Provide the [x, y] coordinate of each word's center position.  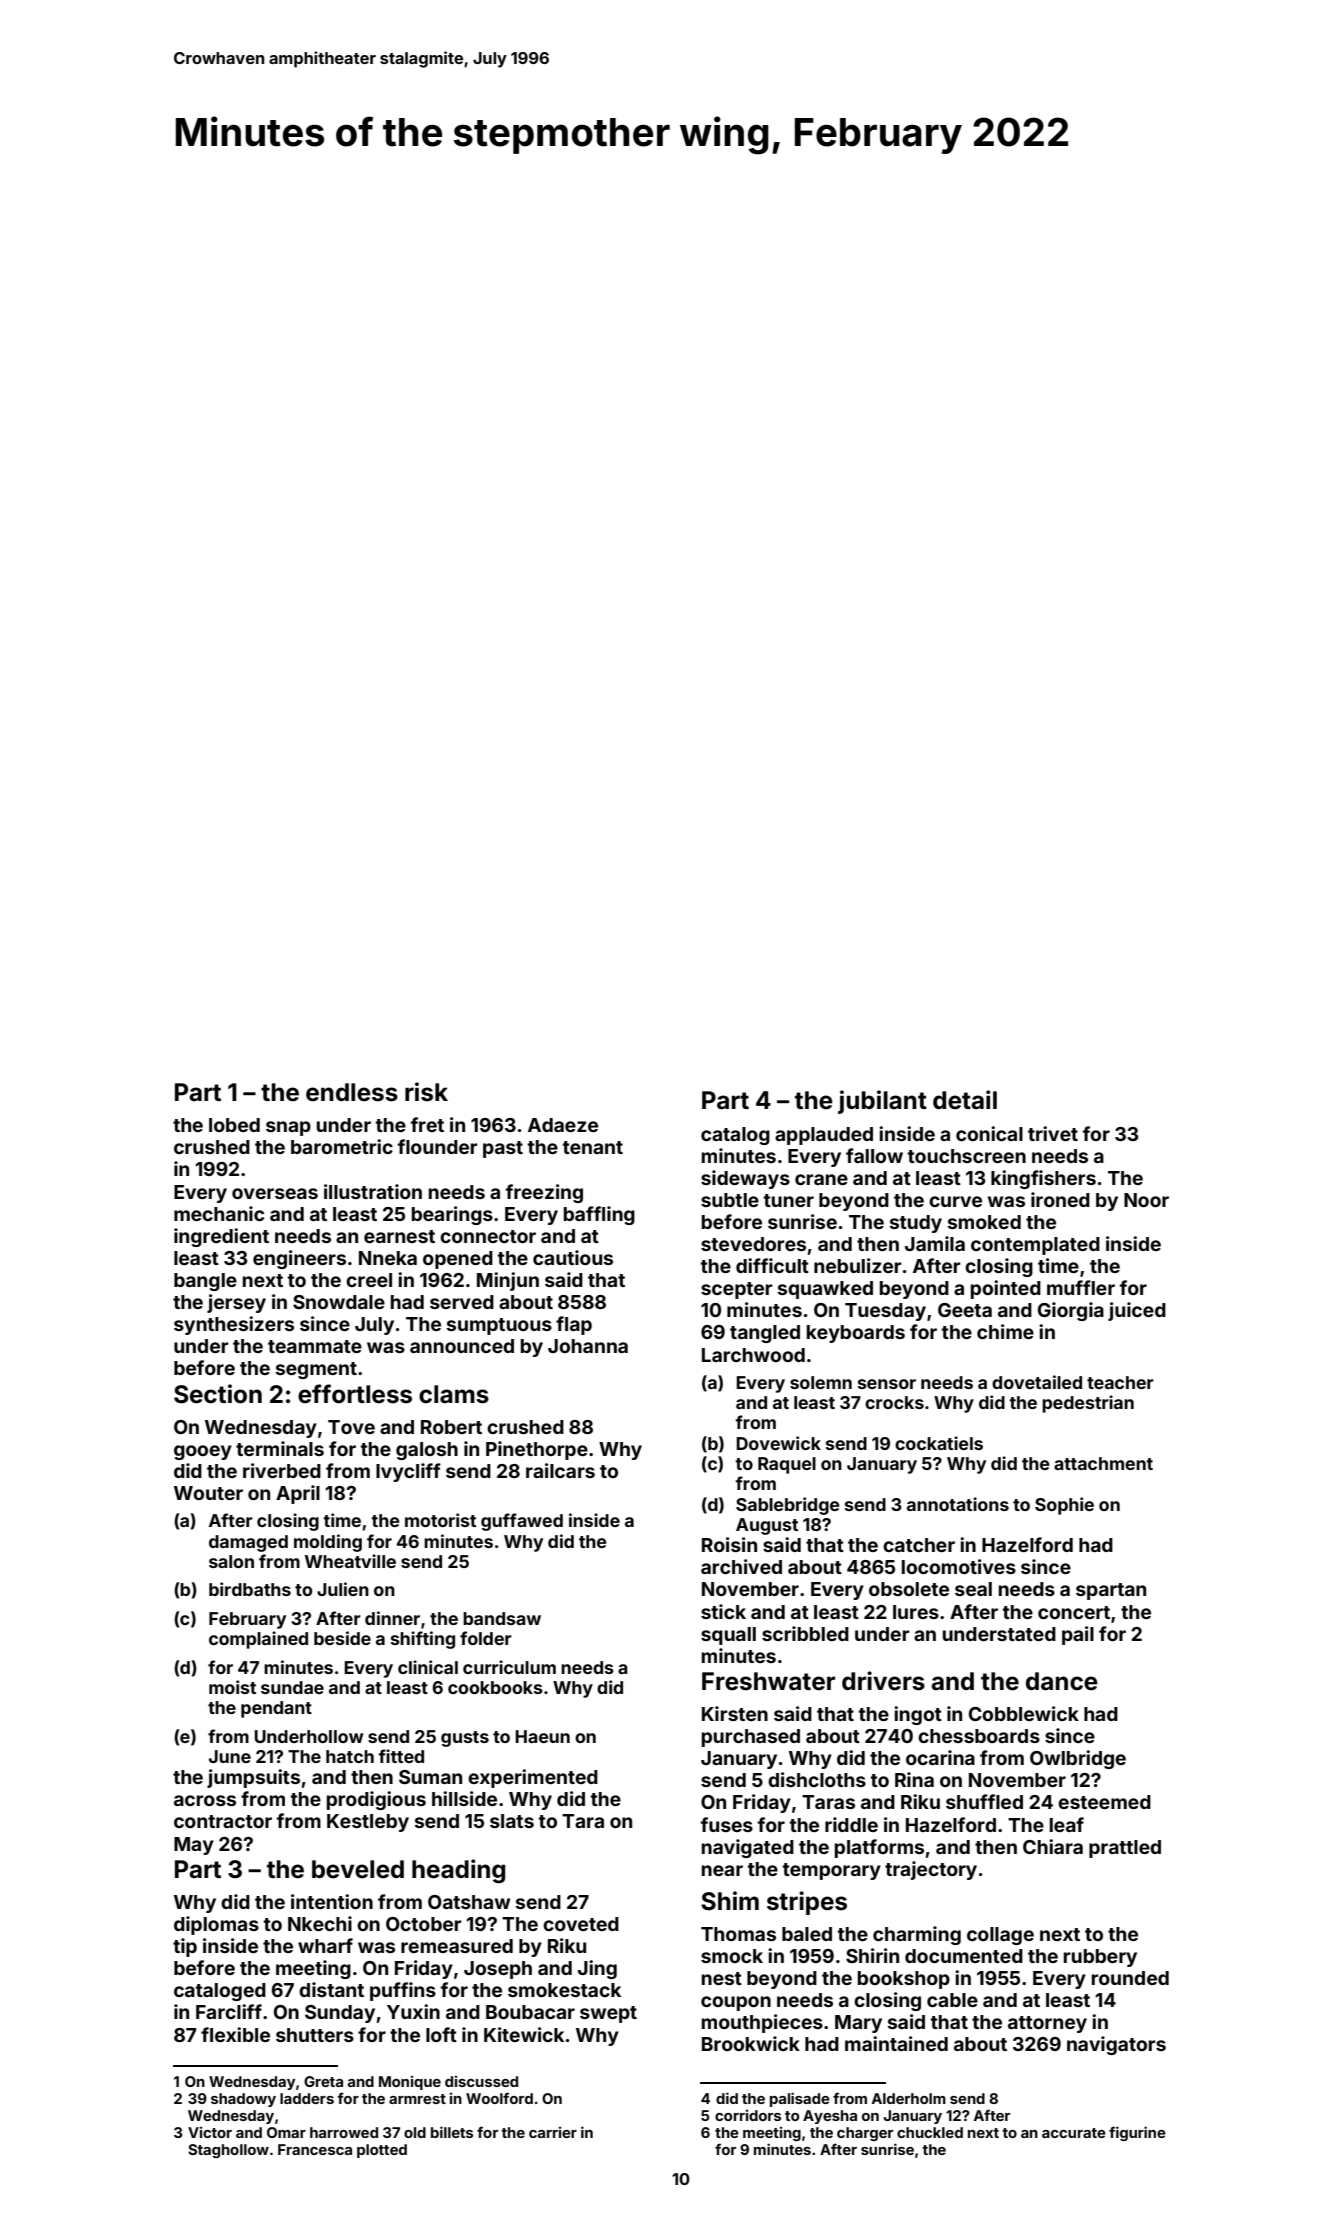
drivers [883, 1681]
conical [989, 1133]
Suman [430, 1777]
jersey [236, 1303]
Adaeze [563, 1125]
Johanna [588, 1346]
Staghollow [228, 2151]
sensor [887, 1384]
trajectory [931, 1870]
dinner [392, 1618]
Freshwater [768, 1681]
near [722, 1870]
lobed [234, 1125]
